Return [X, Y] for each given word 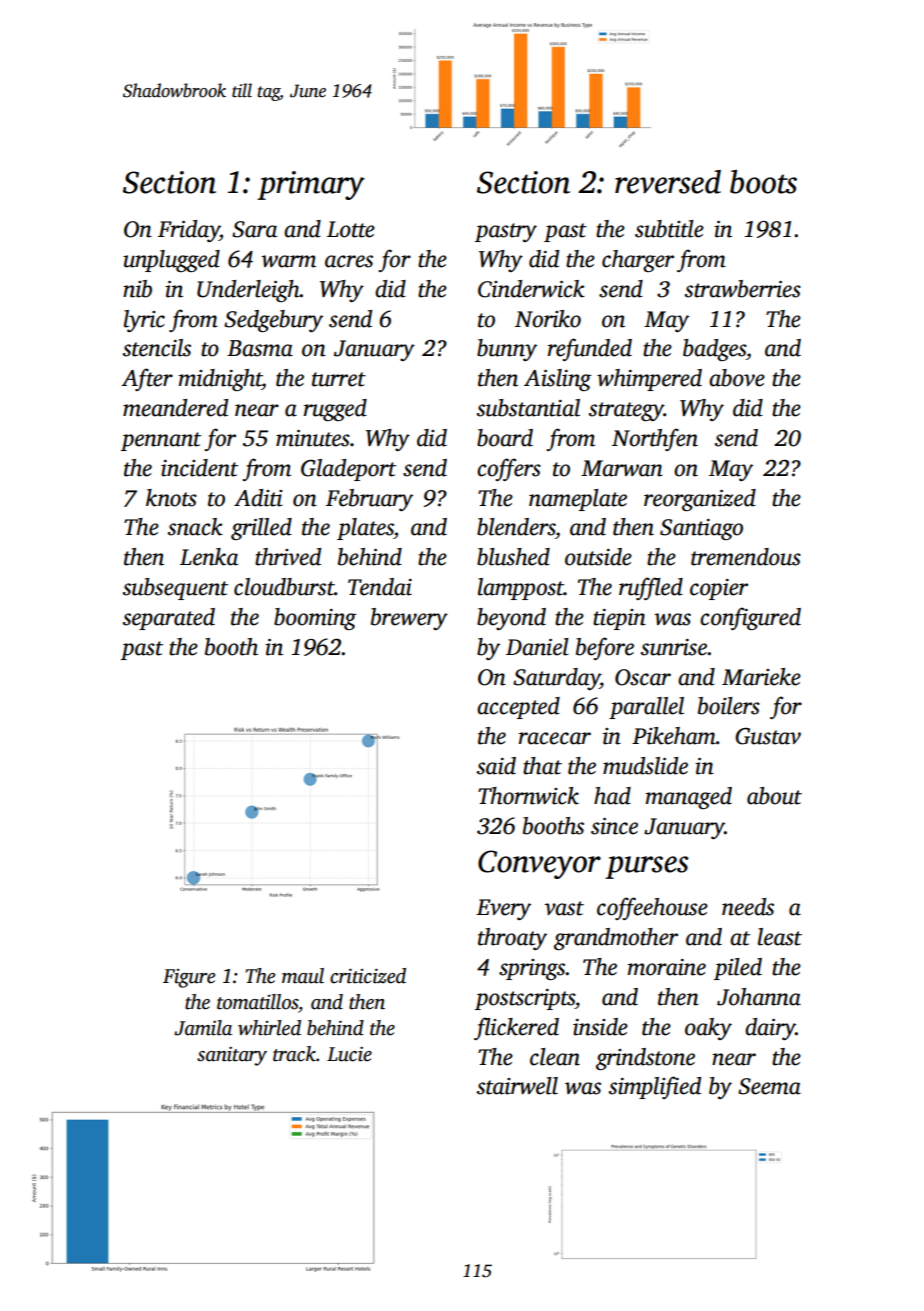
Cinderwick [531, 289]
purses [647, 867]
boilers [729, 706]
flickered [516, 1028]
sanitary [232, 1056]
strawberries [743, 289]
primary [311, 185]
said [496, 766]
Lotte [351, 229]
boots [763, 182]
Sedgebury [273, 321]
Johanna [759, 997]
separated [169, 619]
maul [303, 976]
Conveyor [539, 864]
